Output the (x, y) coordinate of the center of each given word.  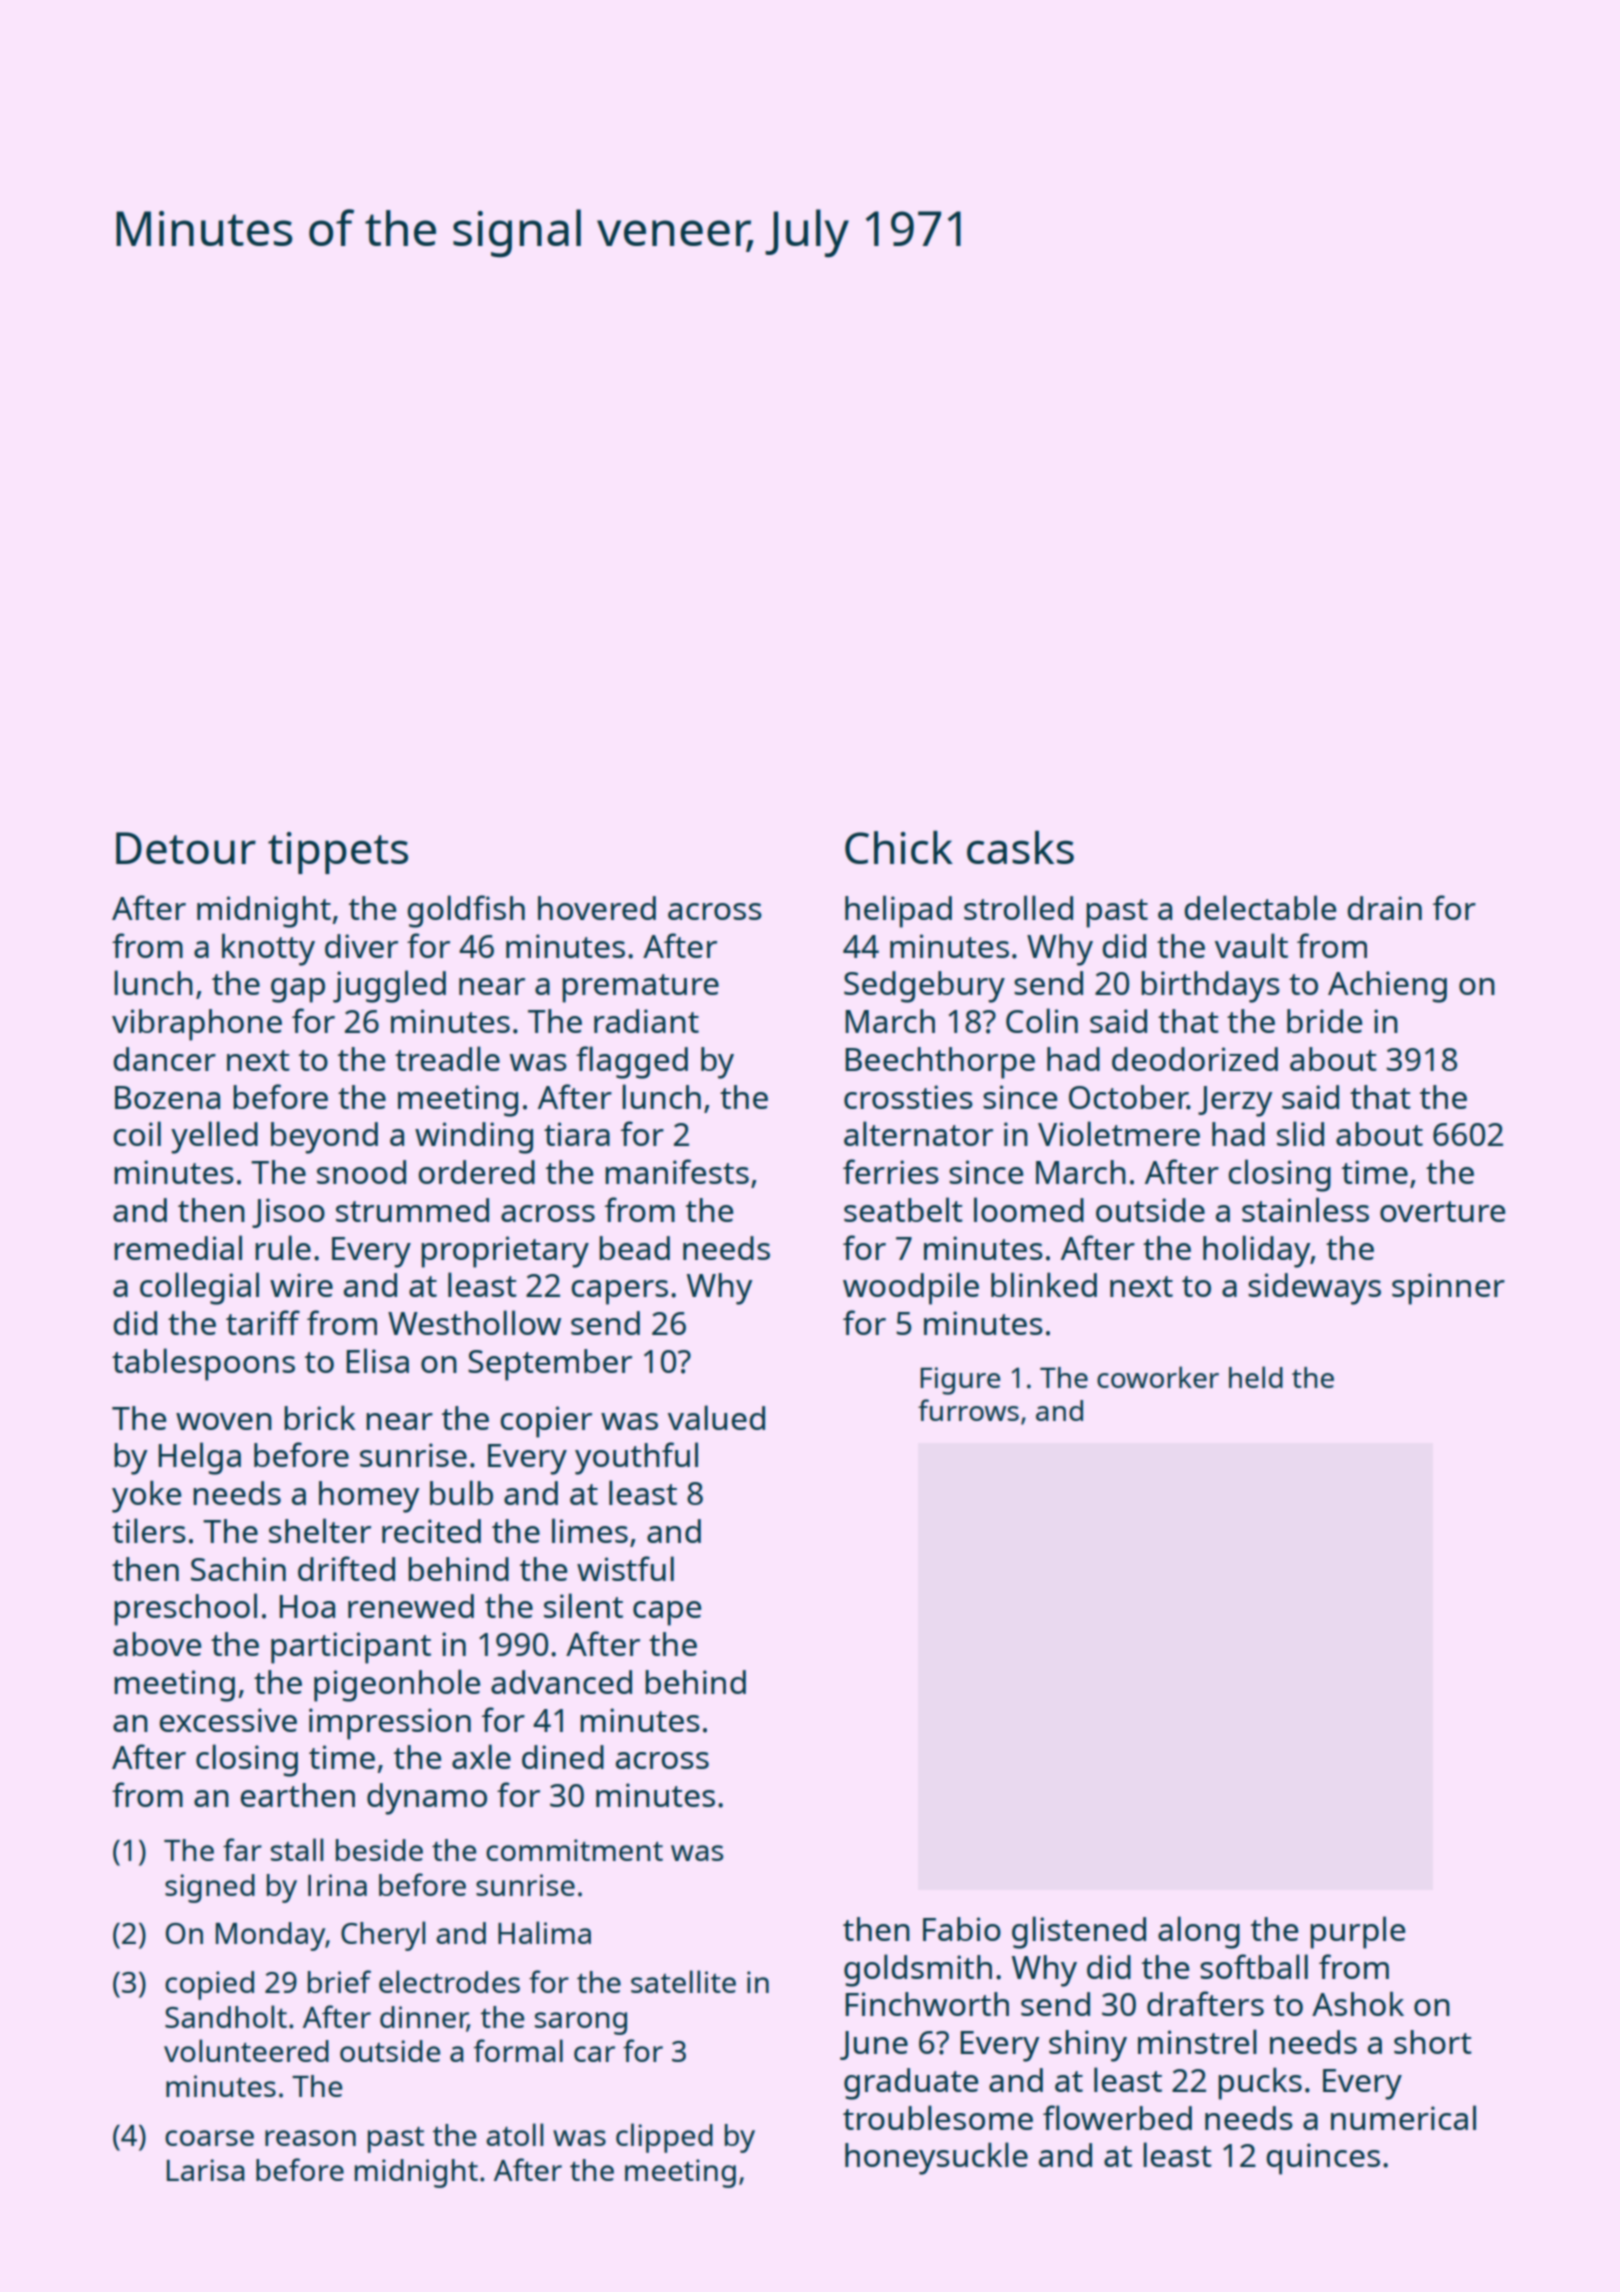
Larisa (206, 2170)
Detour (186, 848)
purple (1357, 1932)
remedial (178, 1247)
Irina (337, 1885)
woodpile (911, 1288)
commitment (574, 1850)
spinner (1448, 1289)
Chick (899, 847)
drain (1384, 908)
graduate (911, 2084)
